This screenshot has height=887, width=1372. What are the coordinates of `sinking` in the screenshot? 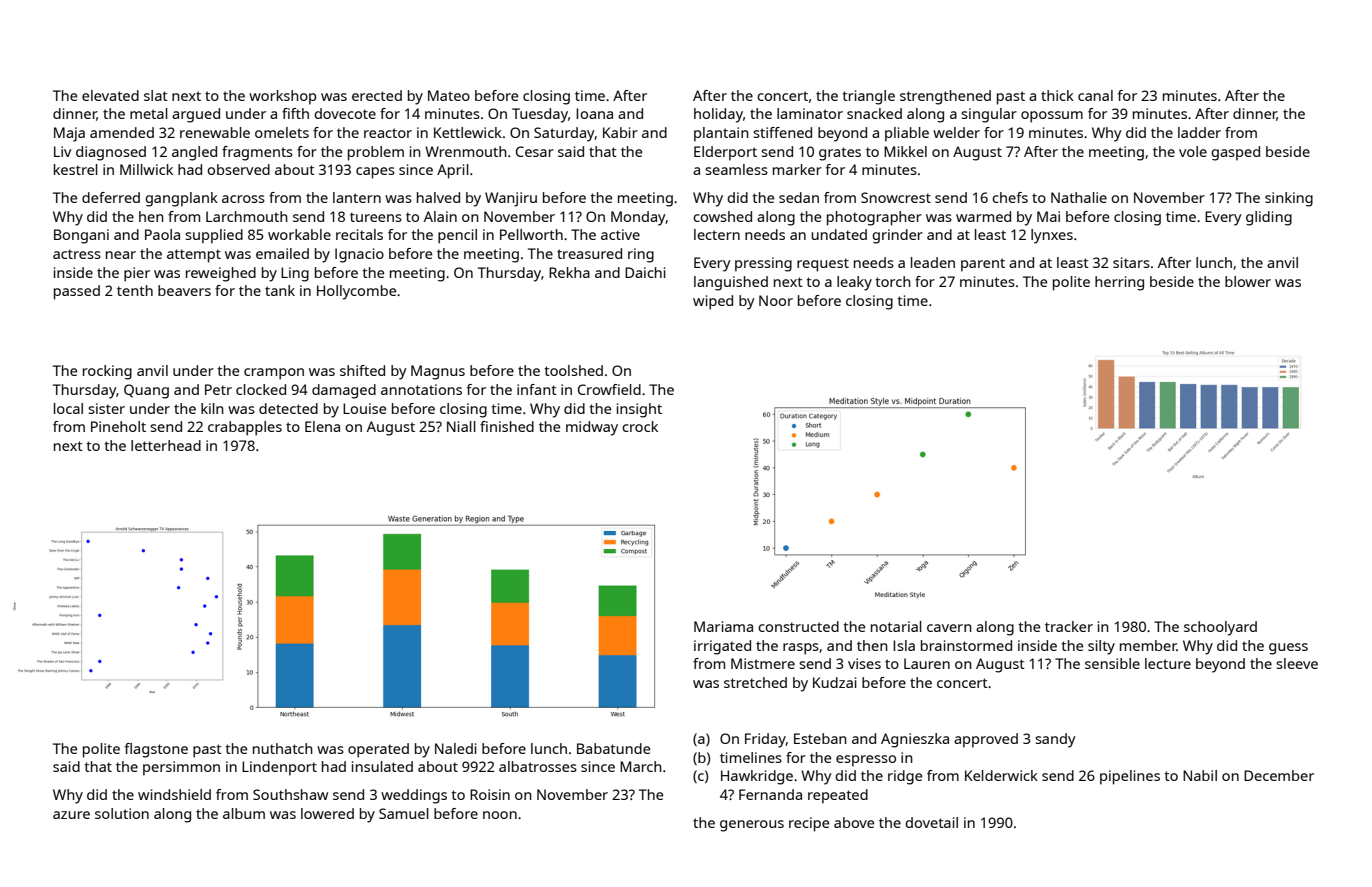 It's located at (1289, 199).
